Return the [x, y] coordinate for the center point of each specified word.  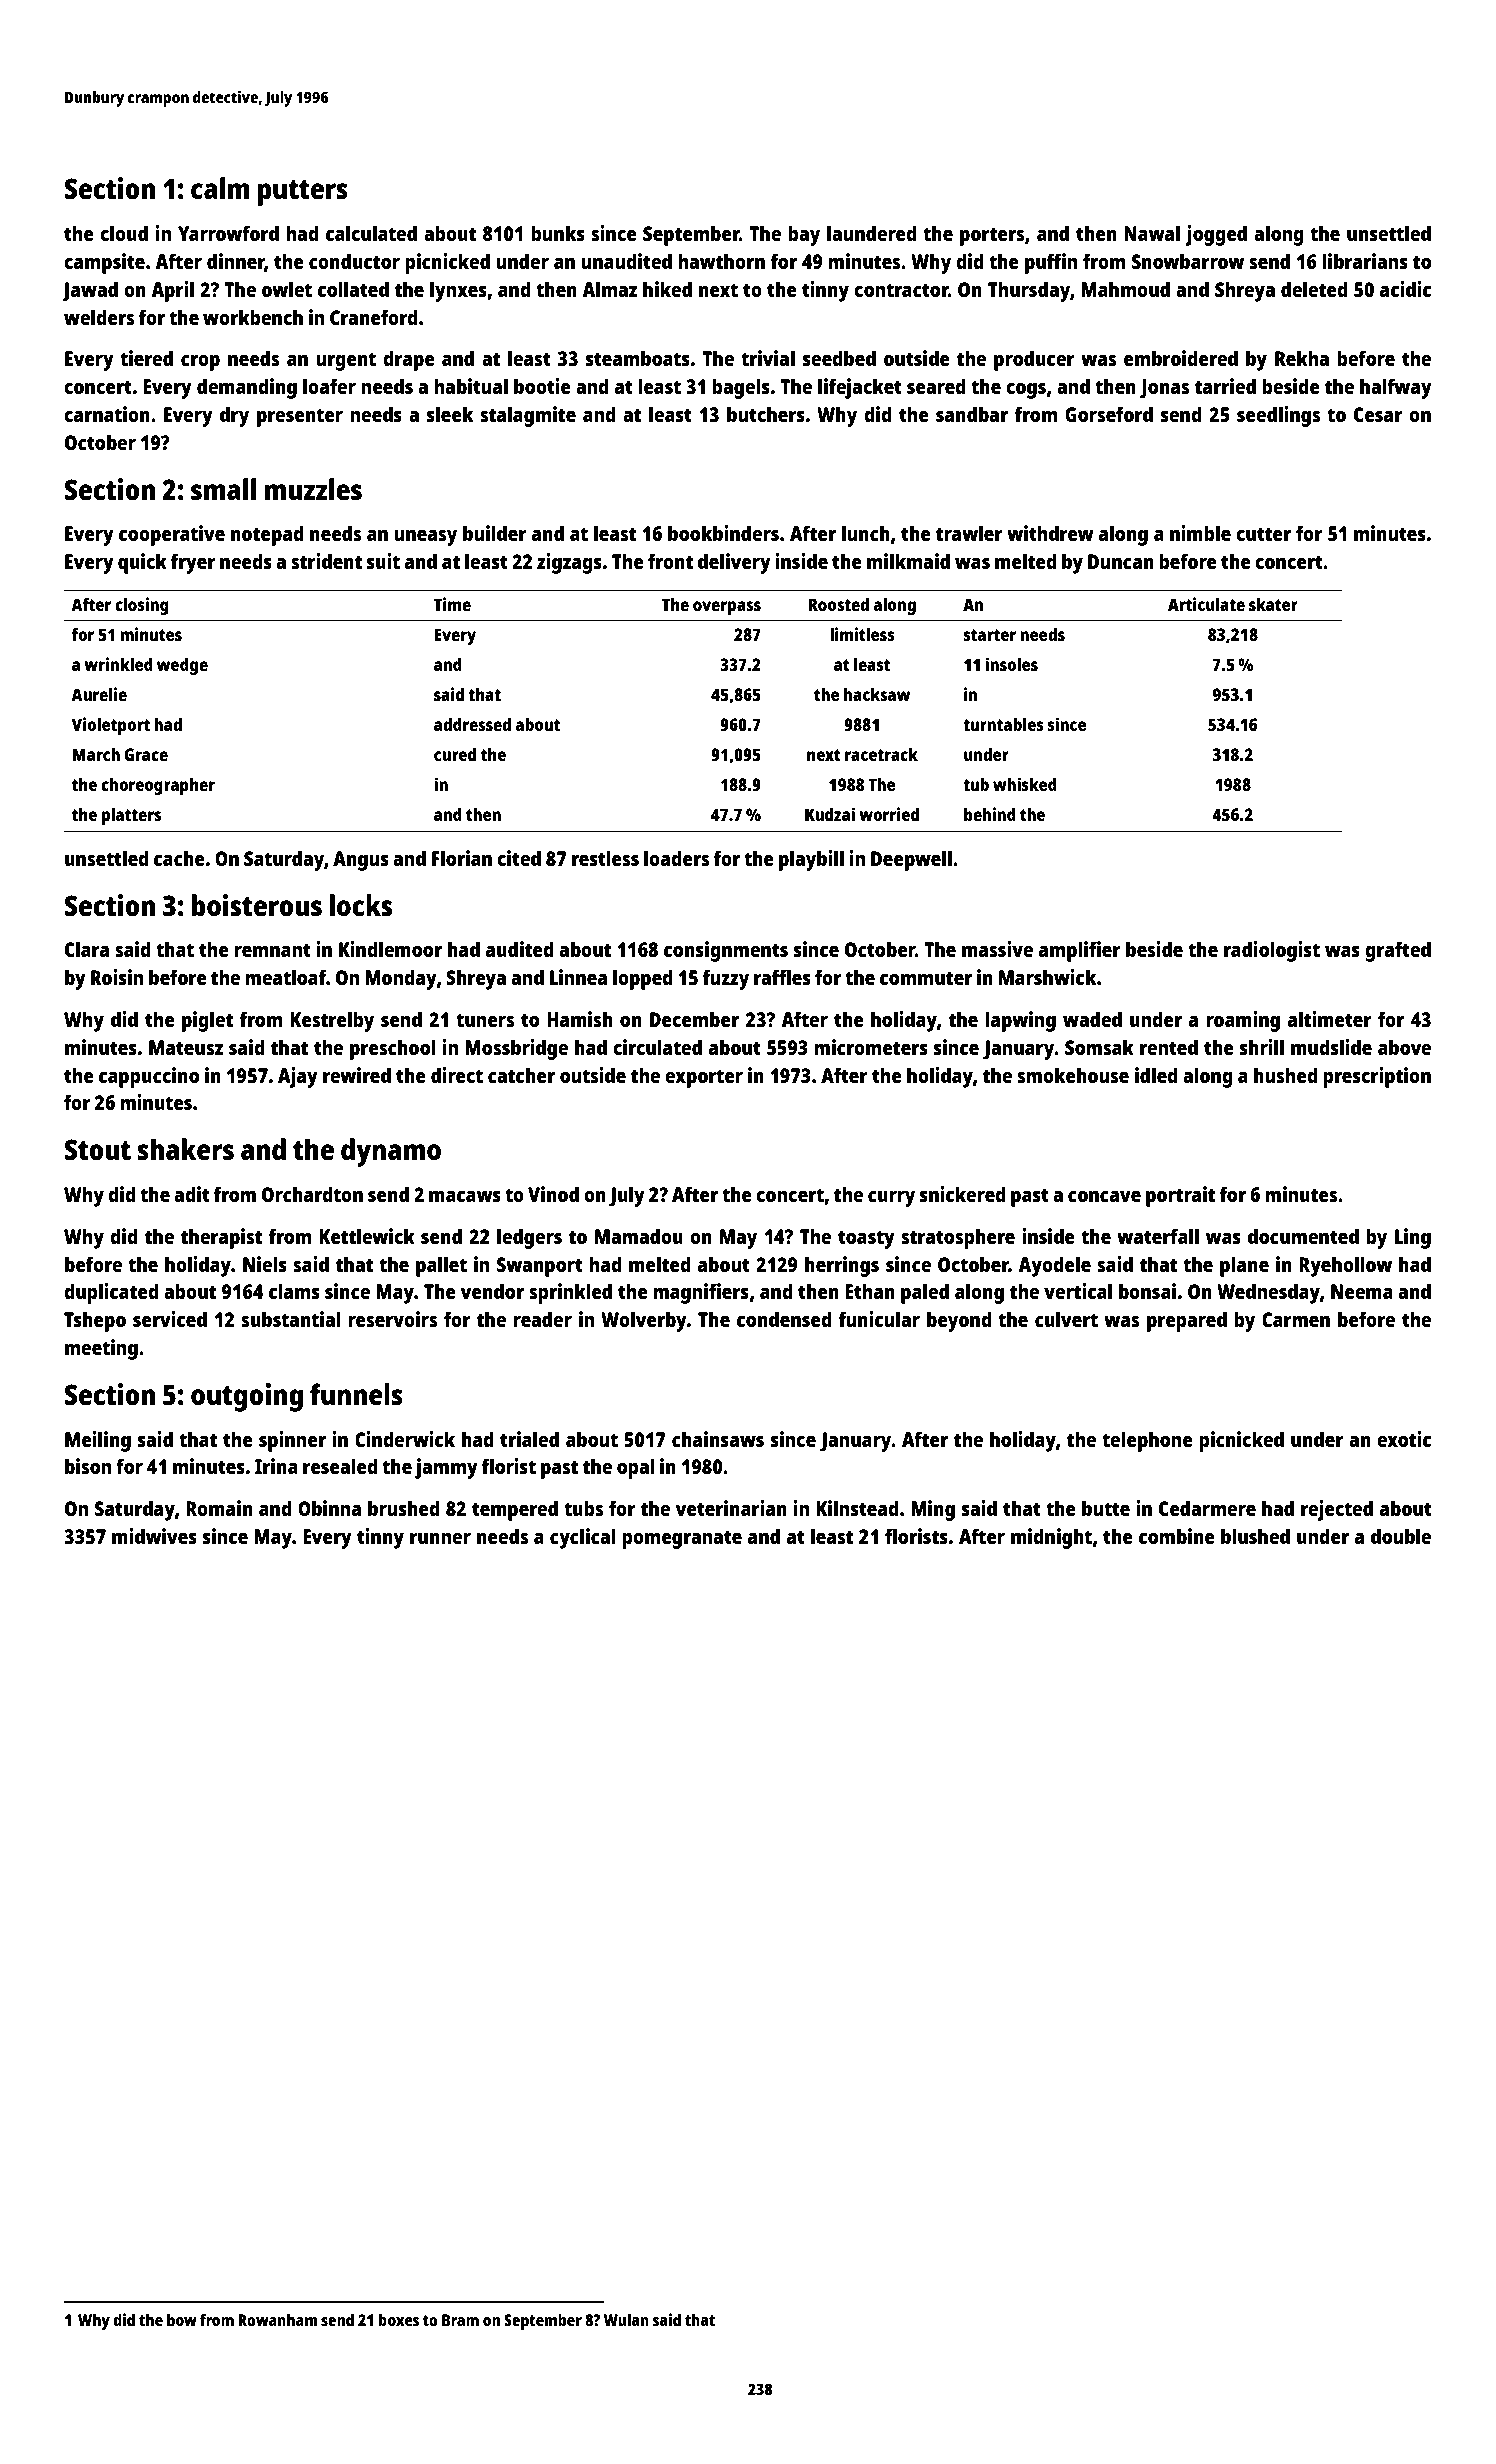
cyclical [583, 1538]
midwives [154, 1536]
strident [326, 561]
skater [1273, 604]
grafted [1398, 951]
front [670, 561]
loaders [676, 858]
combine [1177, 1536]
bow [182, 2319]
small [223, 489]
